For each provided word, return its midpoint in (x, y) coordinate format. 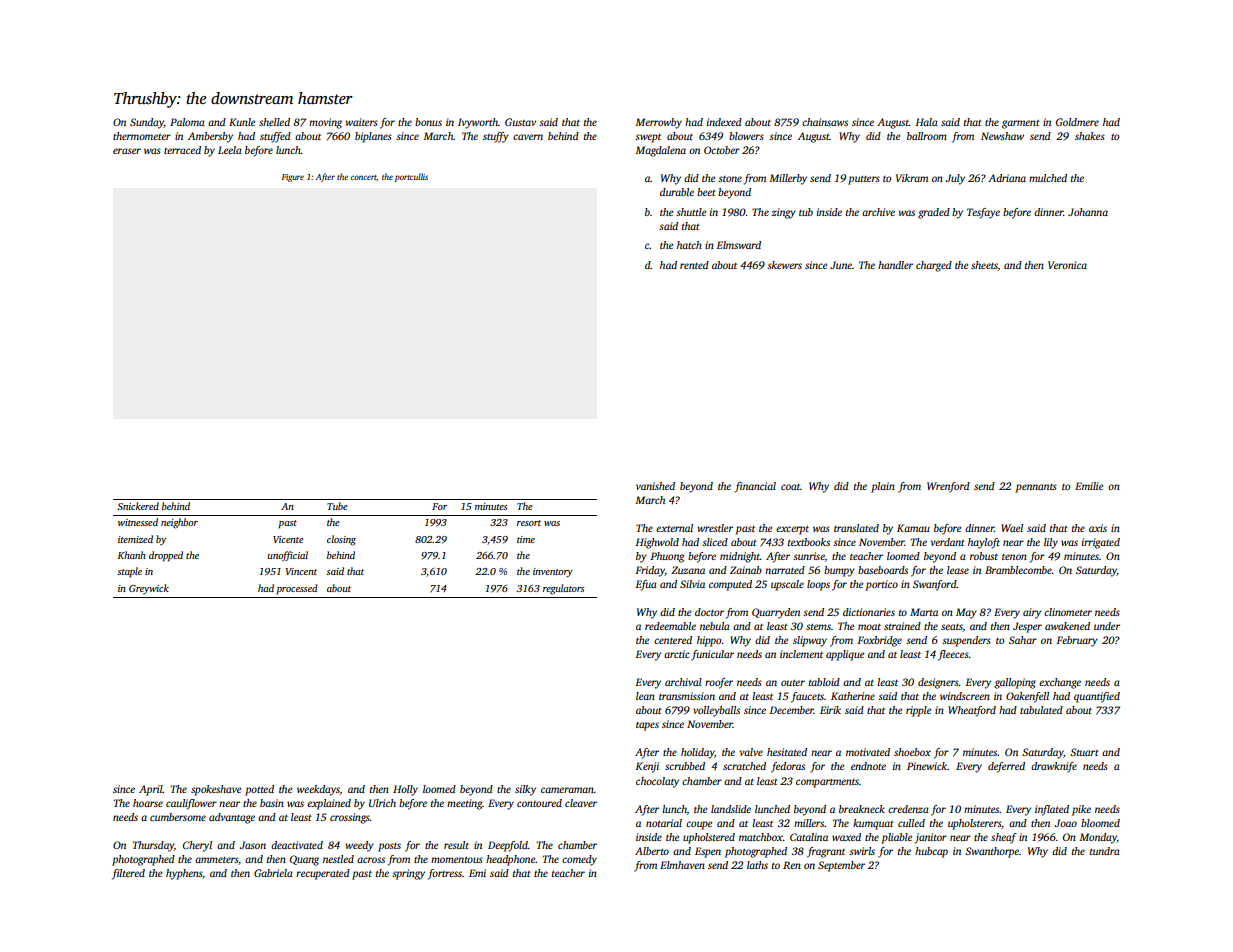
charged (934, 266)
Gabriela (273, 873)
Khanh (131, 555)
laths (757, 865)
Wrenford (948, 487)
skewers (784, 265)
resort (529, 523)
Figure (293, 178)
